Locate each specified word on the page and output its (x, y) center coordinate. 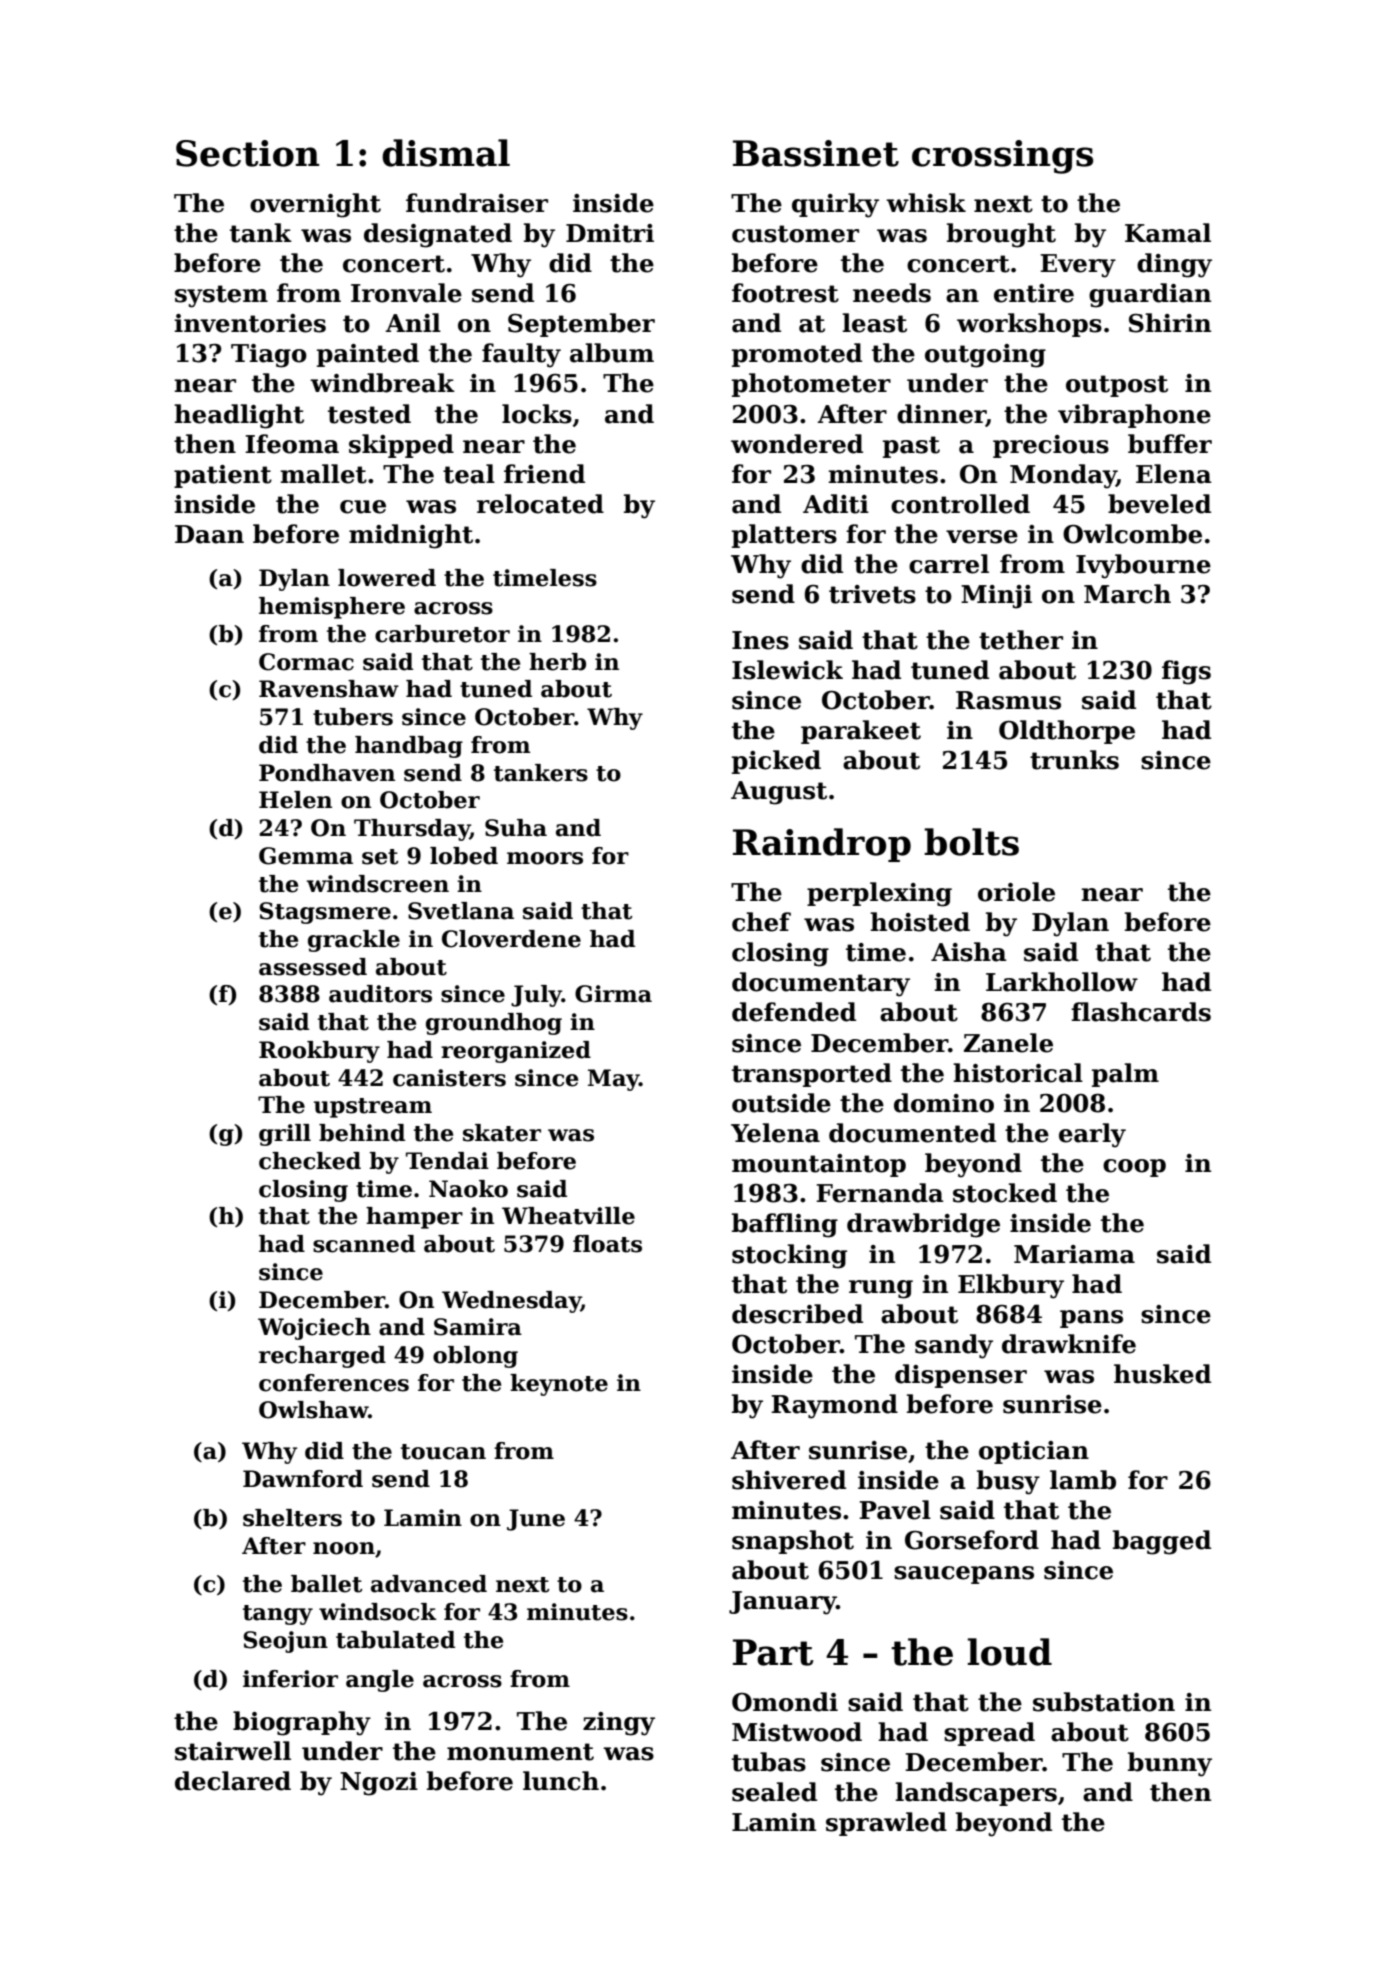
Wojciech (314, 1329)
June (536, 1520)
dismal (446, 153)
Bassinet (816, 153)
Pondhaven (327, 773)
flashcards (1141, 1012)
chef (761, 922)
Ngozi (379, 1784)
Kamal (1168, 233)
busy (1008, 1482)
